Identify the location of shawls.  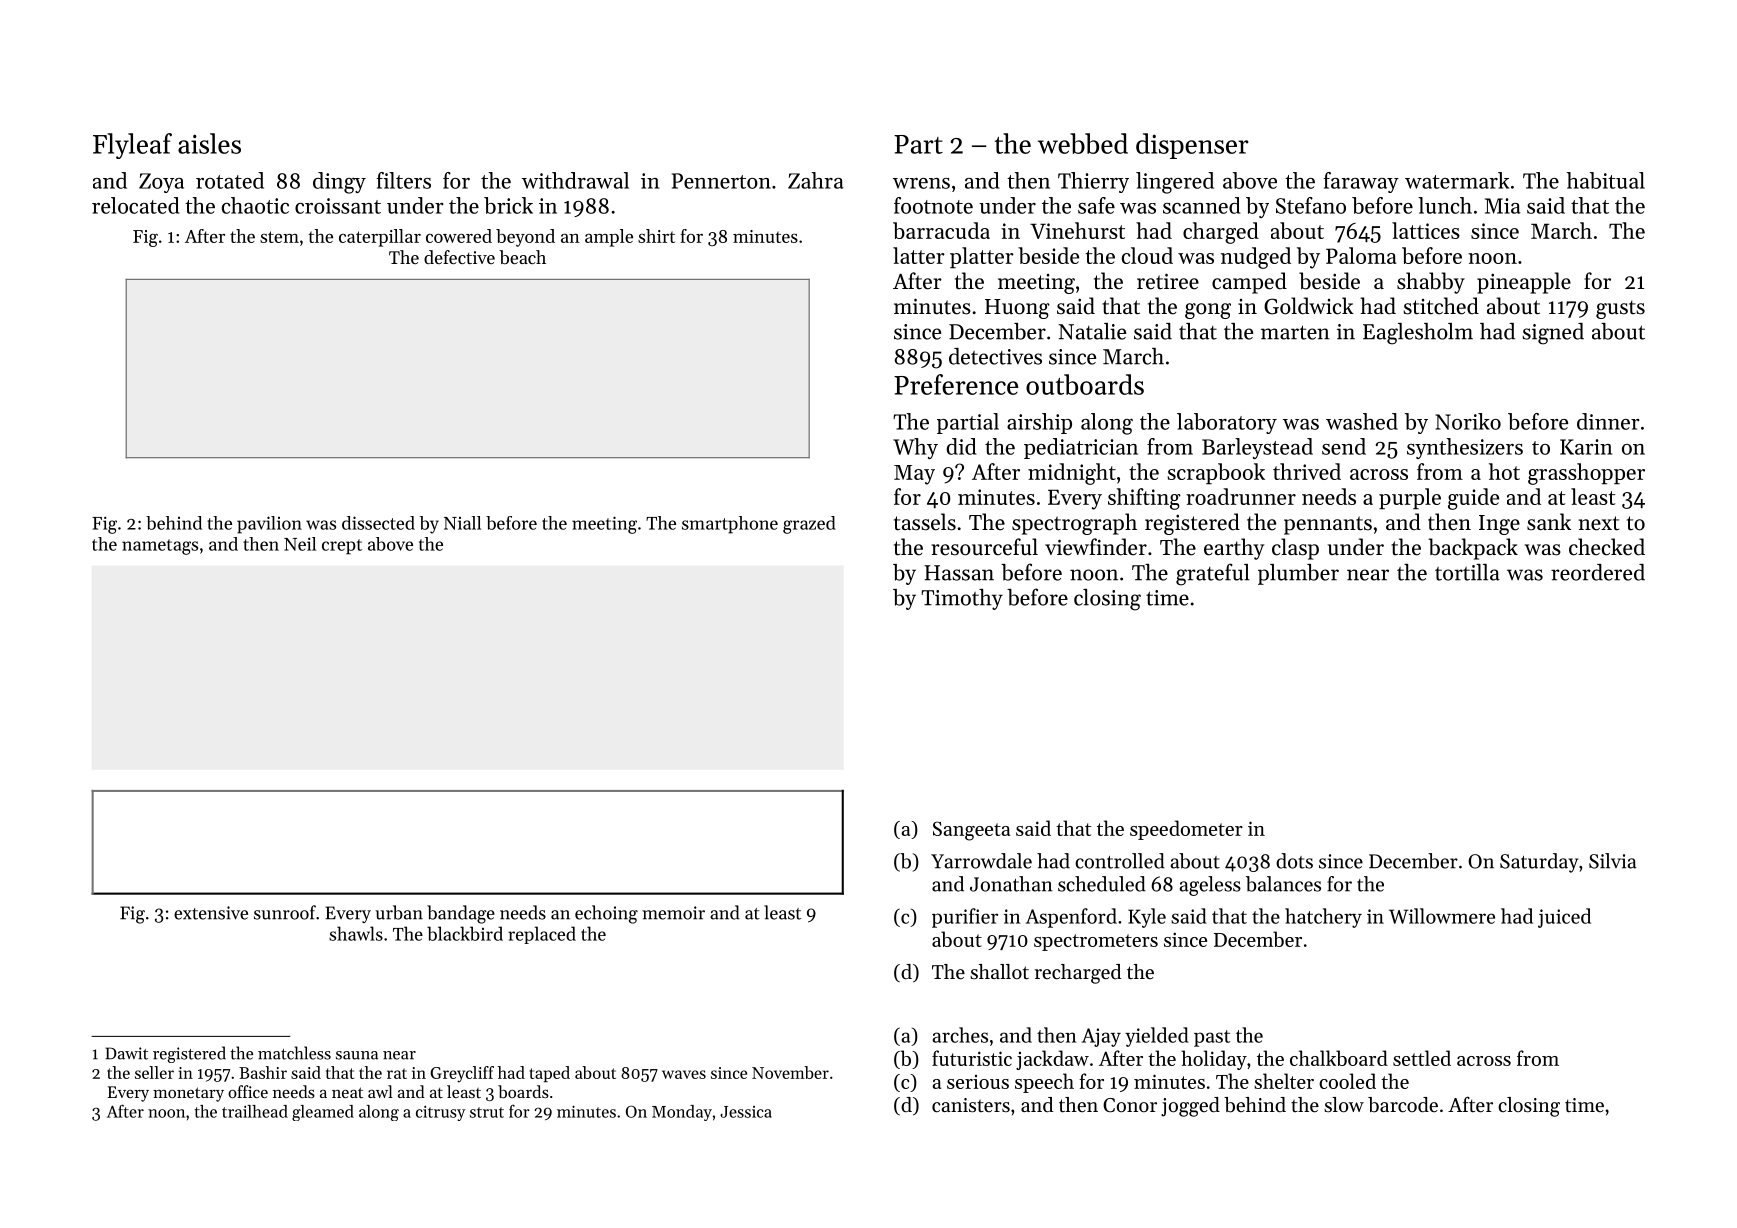
(356, 933).
